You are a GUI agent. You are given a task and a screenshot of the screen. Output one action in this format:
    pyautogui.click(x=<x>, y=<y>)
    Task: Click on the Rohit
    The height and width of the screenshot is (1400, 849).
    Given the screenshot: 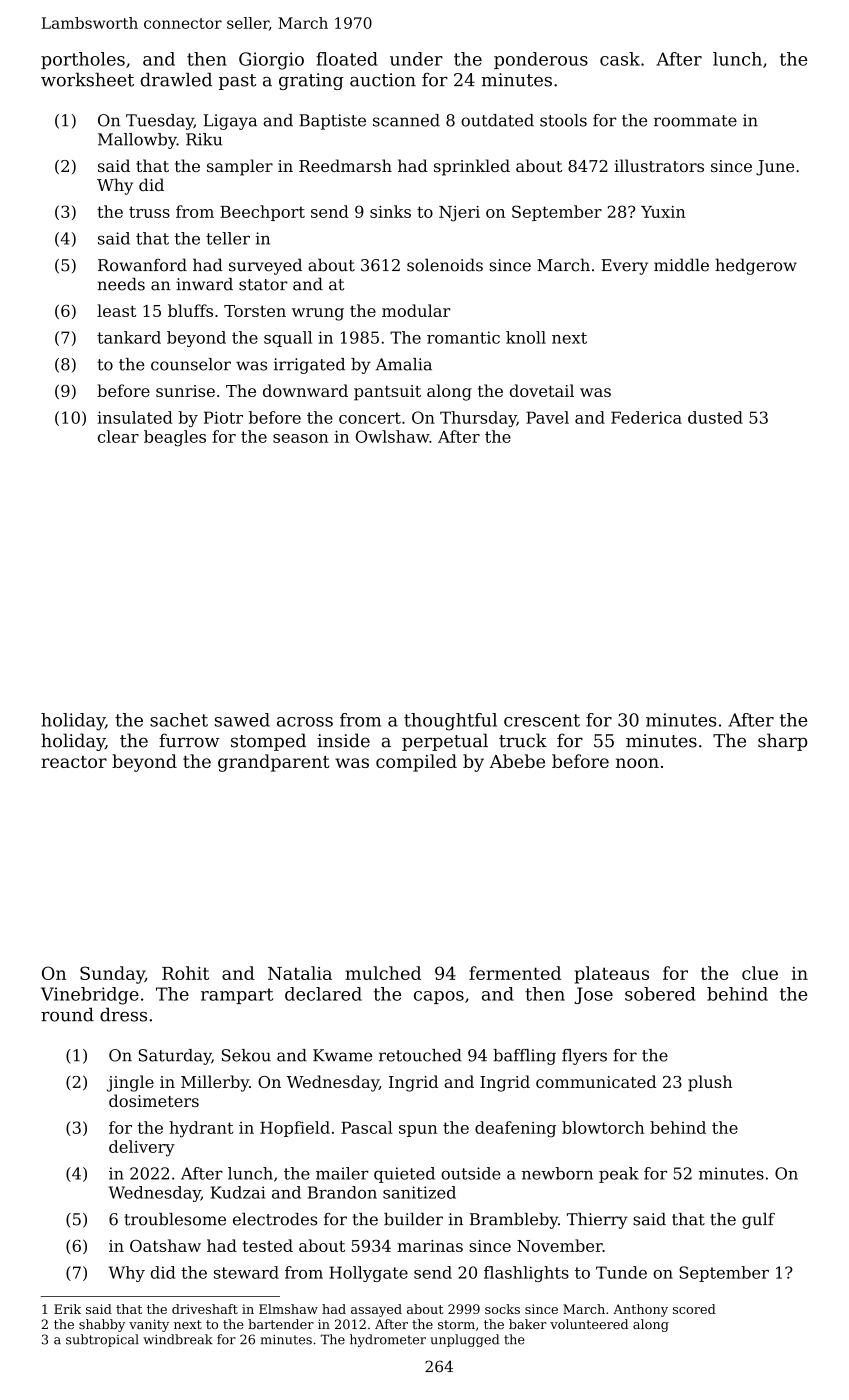 What is the action you would take?
    pyautogui.click(x=185, y=973)
